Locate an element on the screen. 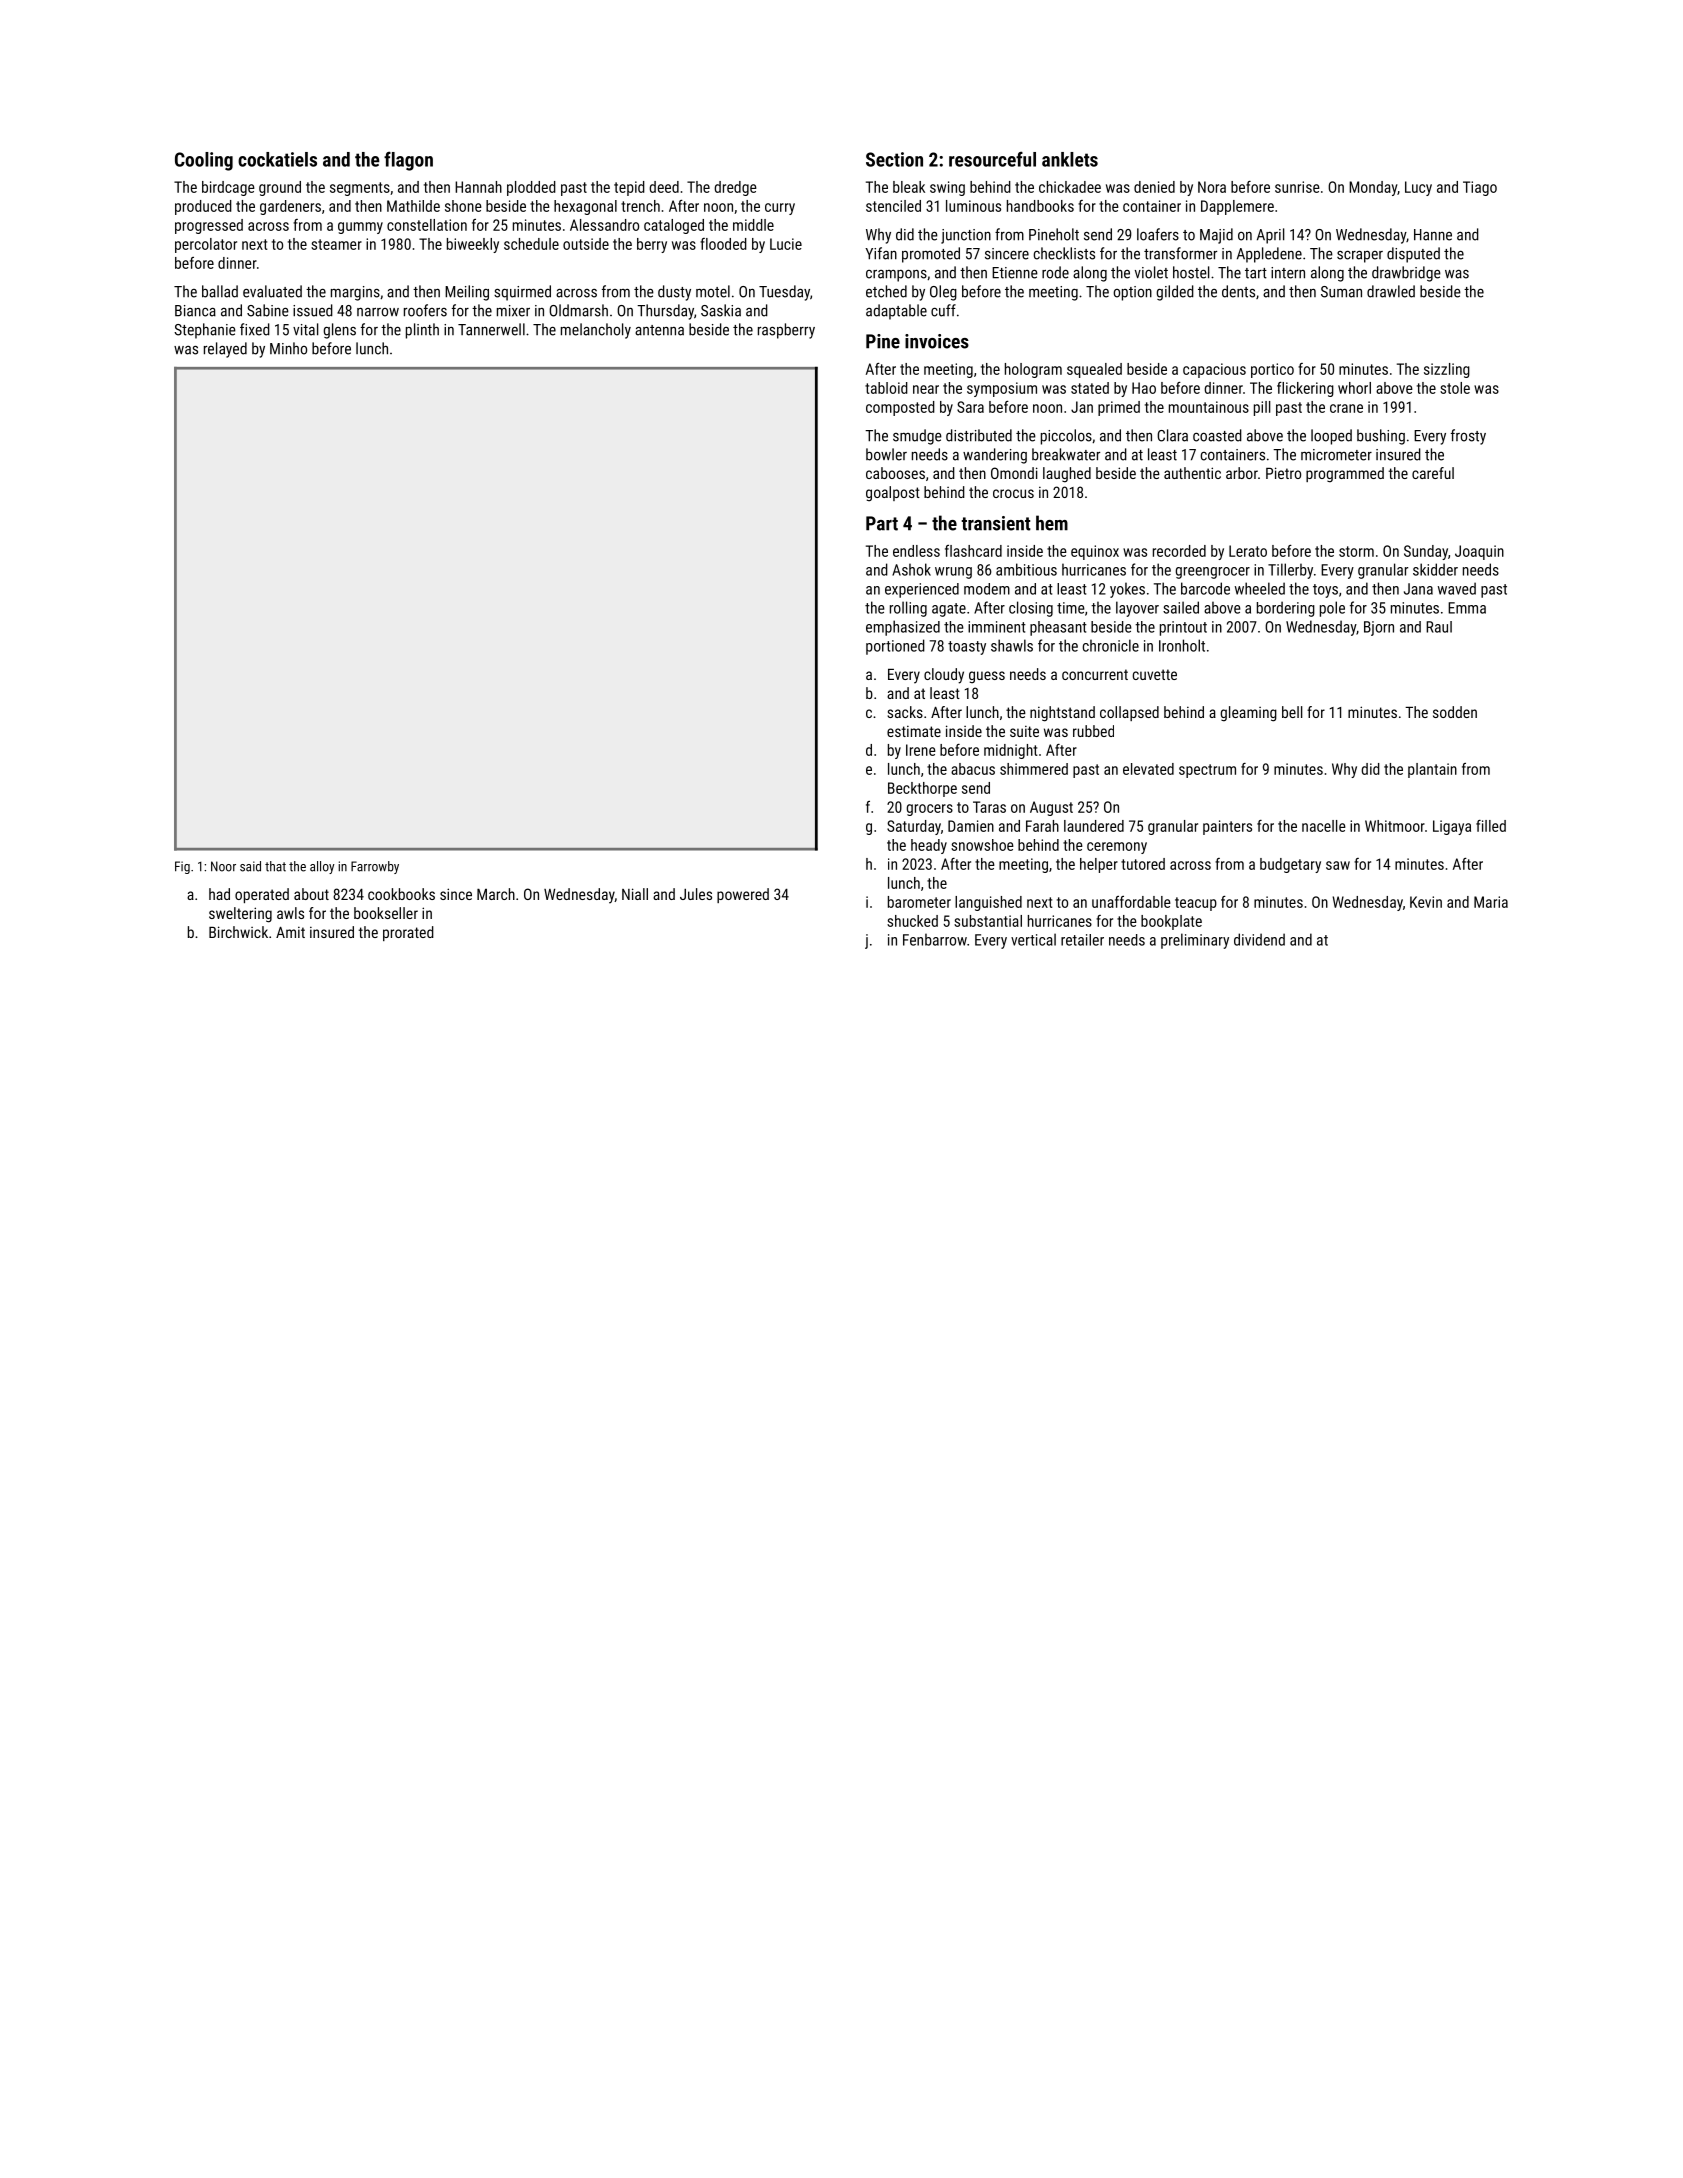 This screenshot has height=2178, width=1683. sacks is located at coordinates (905, 712).
